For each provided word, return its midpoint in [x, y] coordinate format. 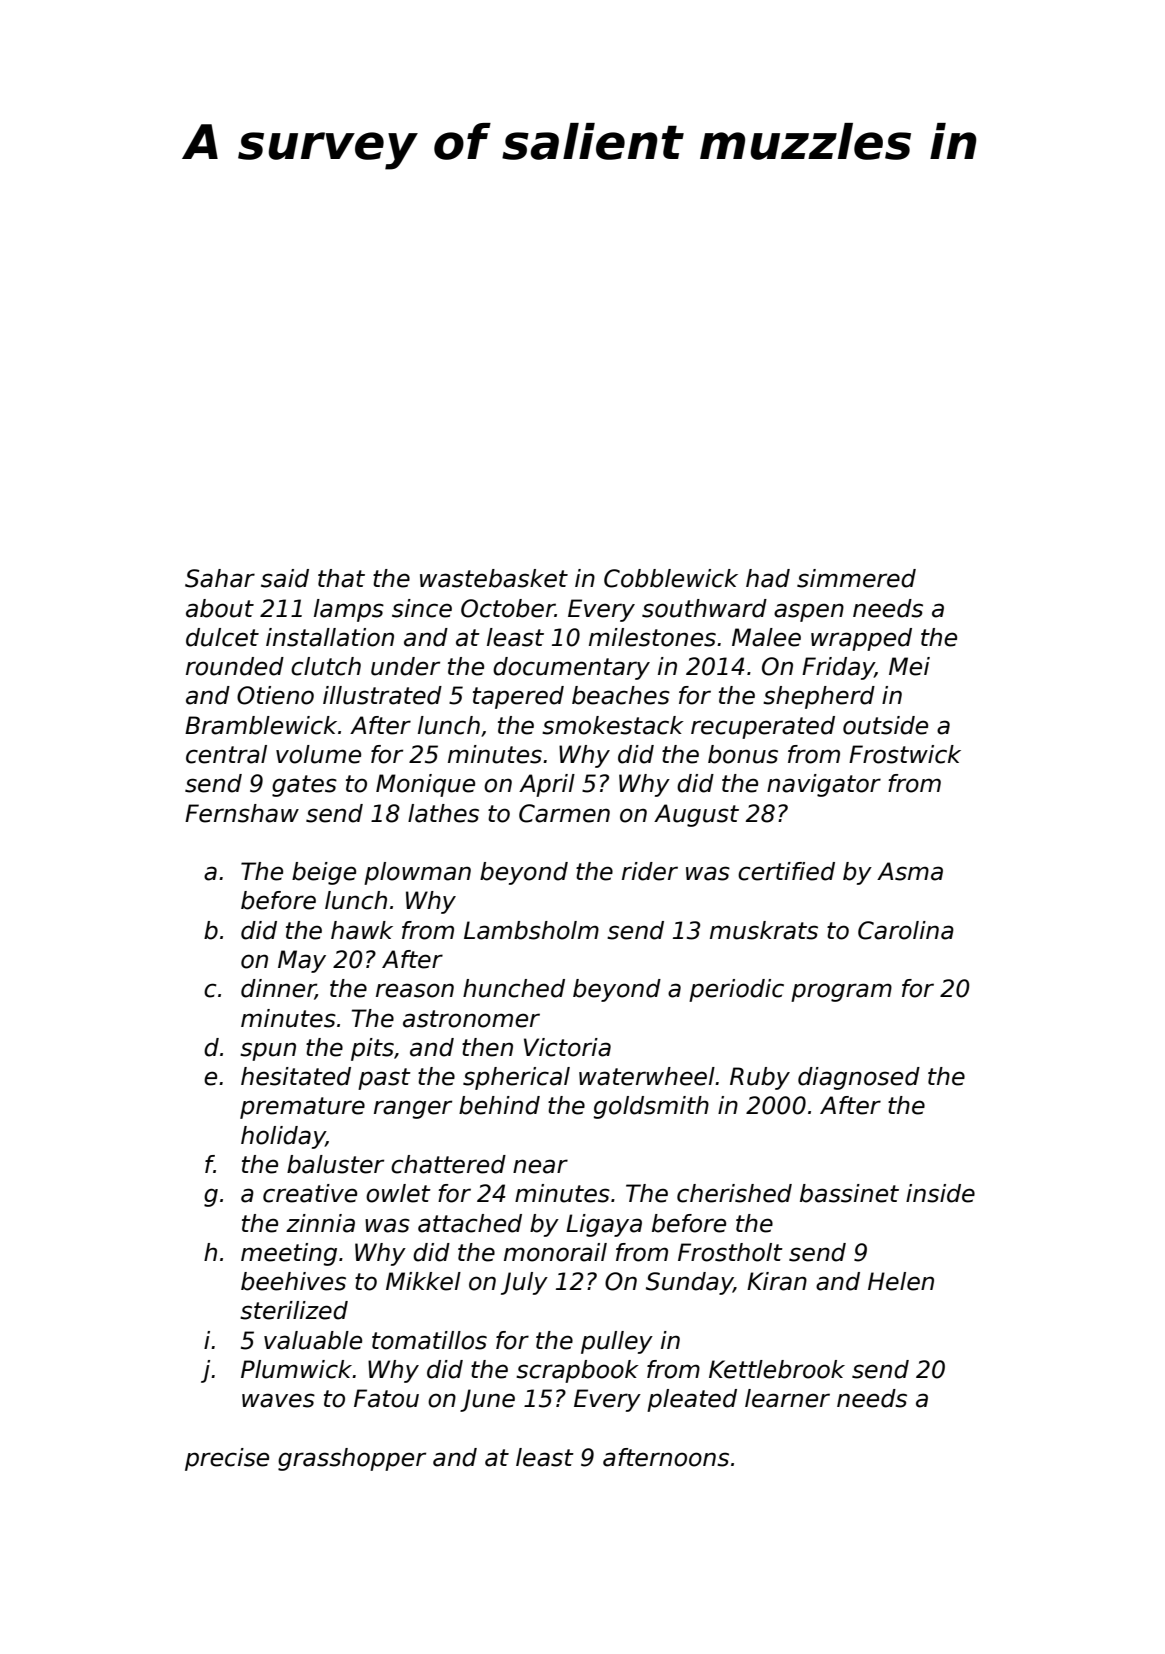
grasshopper [352, 1459]
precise [227, 1459]
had [768, 578]
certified [786, 871]
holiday [283, 1137]
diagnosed [859, 1078]
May [302, 961]
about [220, 608]
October [508, 608]
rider [650, 871]
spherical [516, 1078]
